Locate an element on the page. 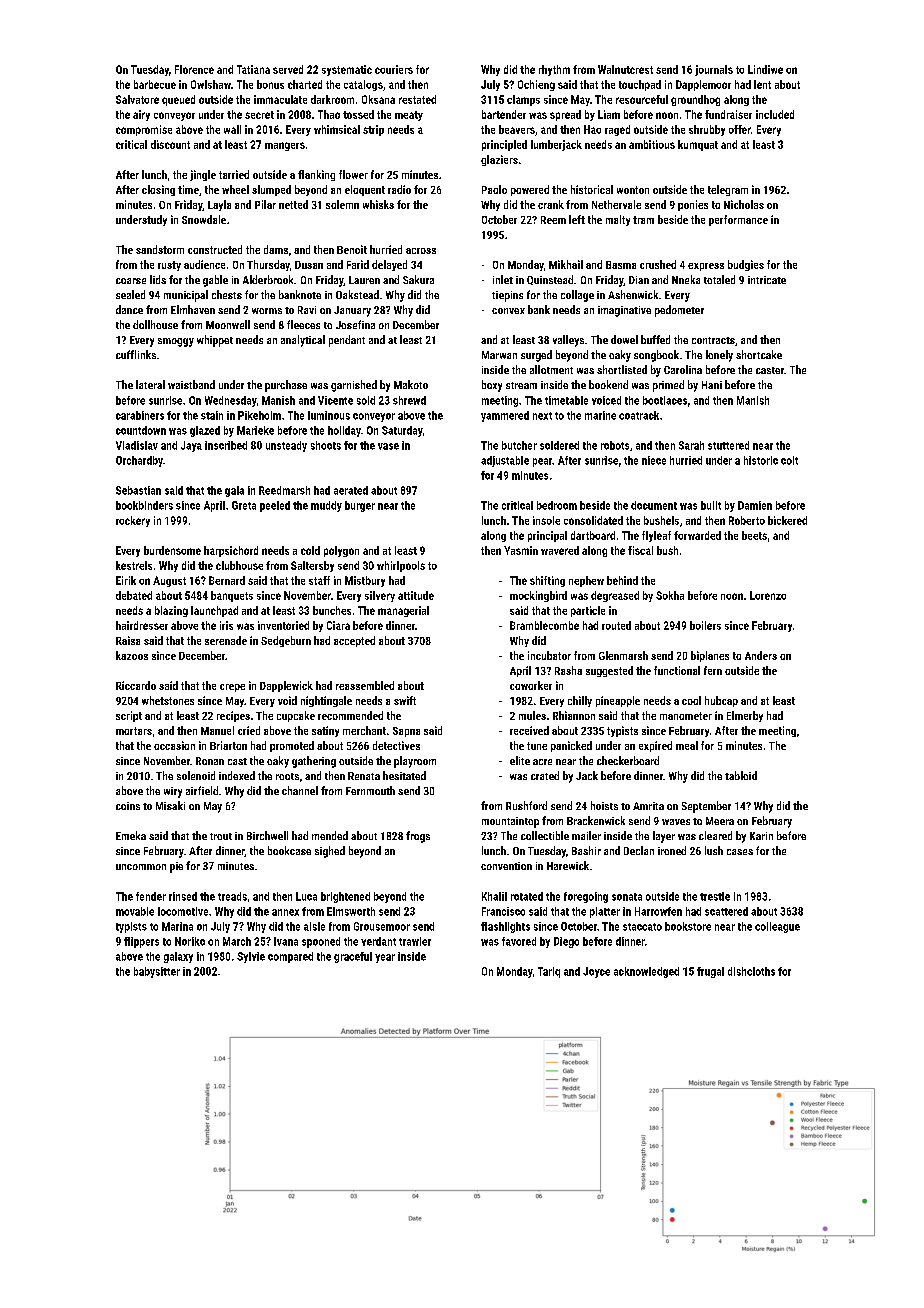 Image resolution: width=924 pixels, height=1308 pixels. babysitter is located at coordinates (157, 972).
